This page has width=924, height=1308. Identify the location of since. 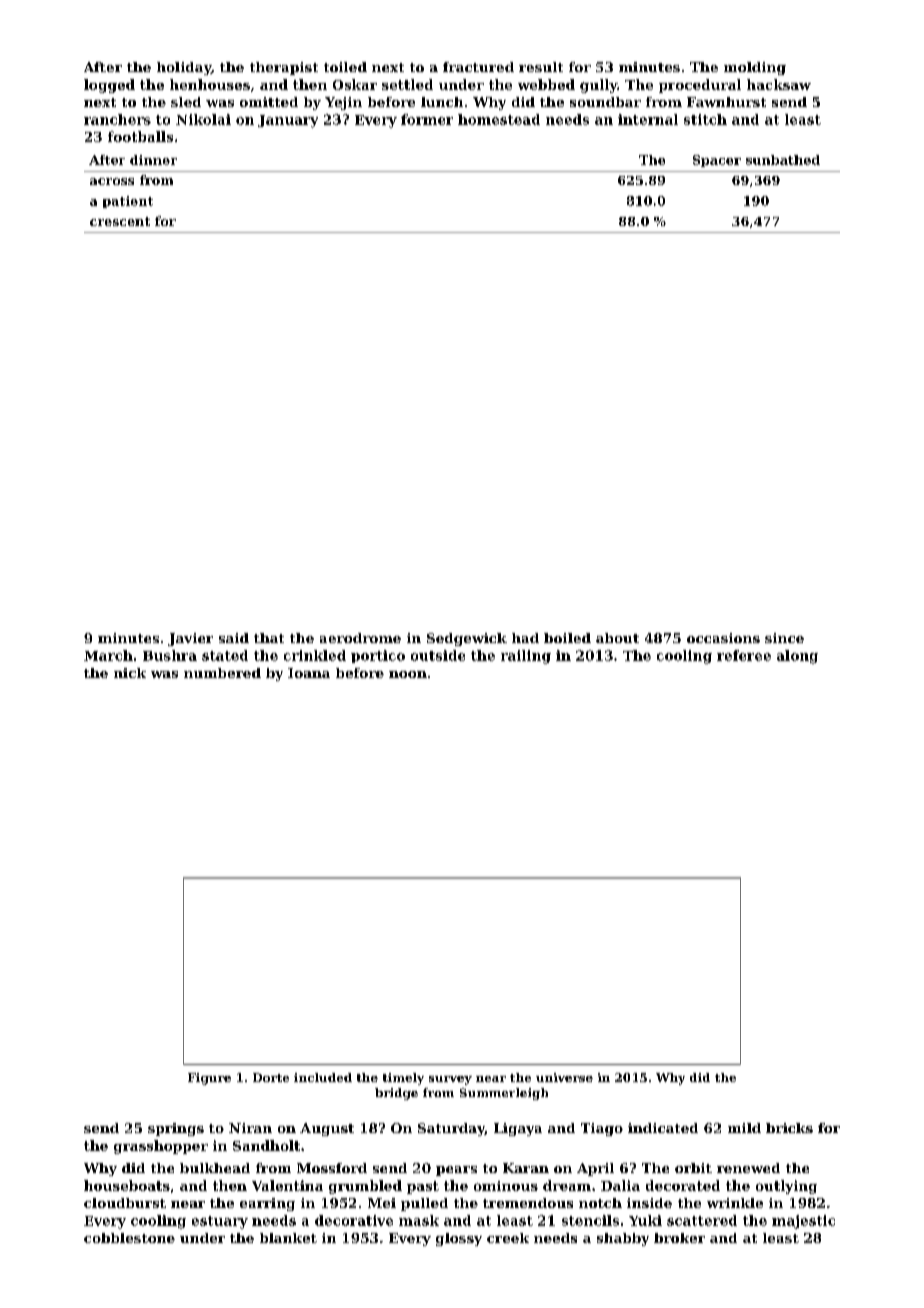
(784, 638).
